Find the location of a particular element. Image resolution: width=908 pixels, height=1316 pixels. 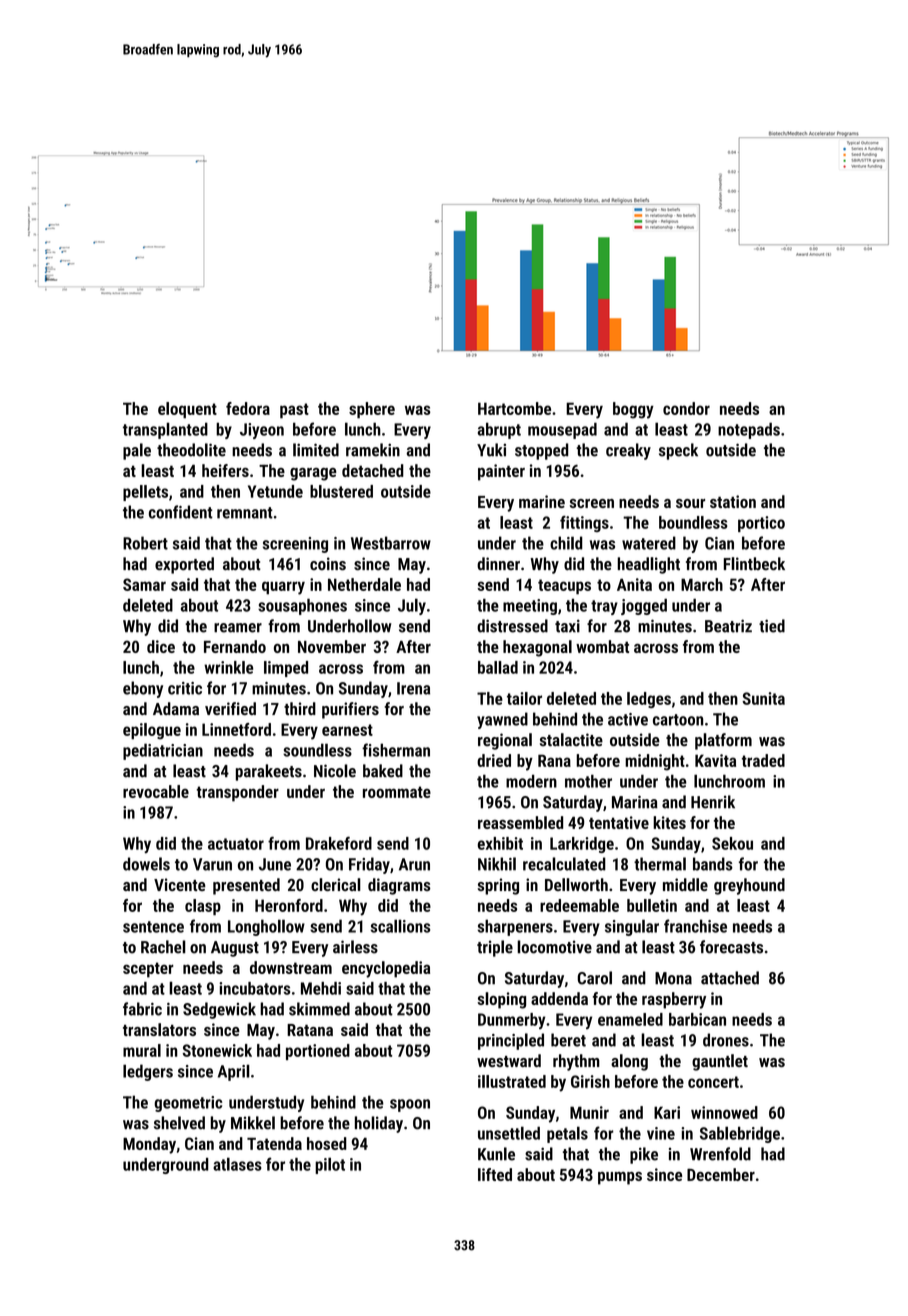

portioned is located at coordinates (318, 1052).
